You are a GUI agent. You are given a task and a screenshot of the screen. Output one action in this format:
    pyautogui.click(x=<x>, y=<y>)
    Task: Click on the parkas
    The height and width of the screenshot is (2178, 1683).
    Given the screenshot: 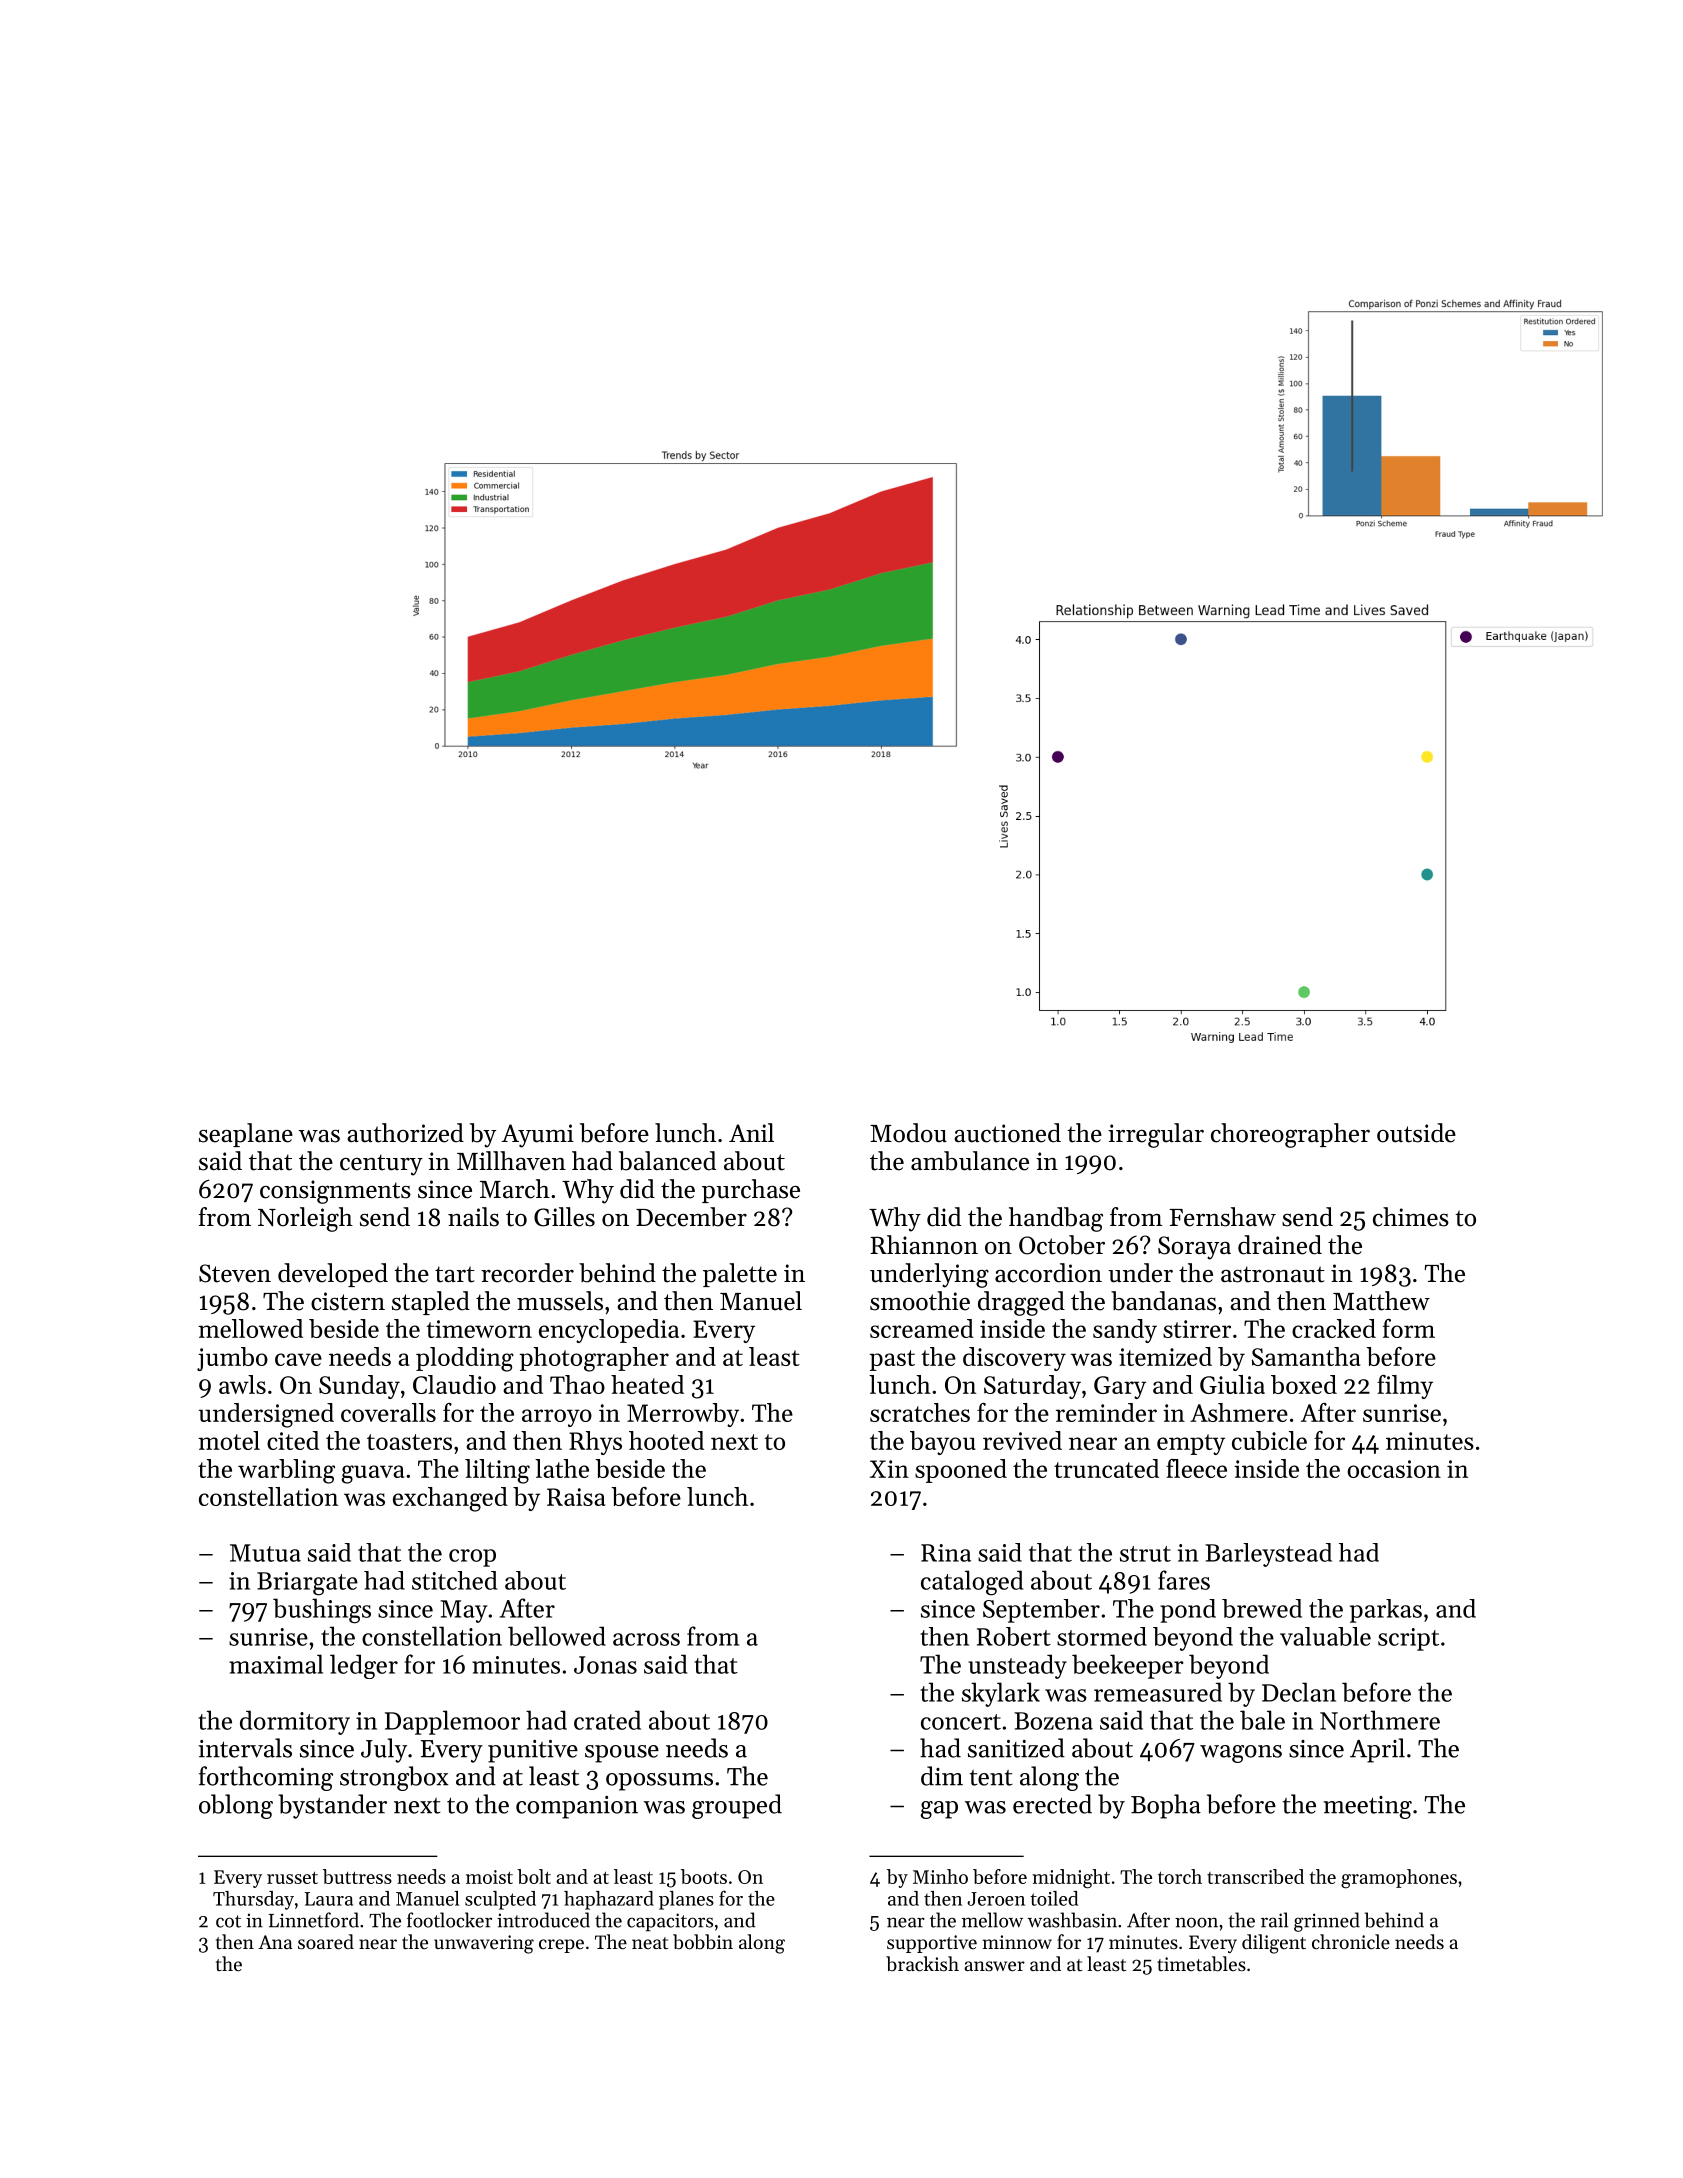 What is the action you would take?
    pyautogui.click(x=1386, y=1611)
